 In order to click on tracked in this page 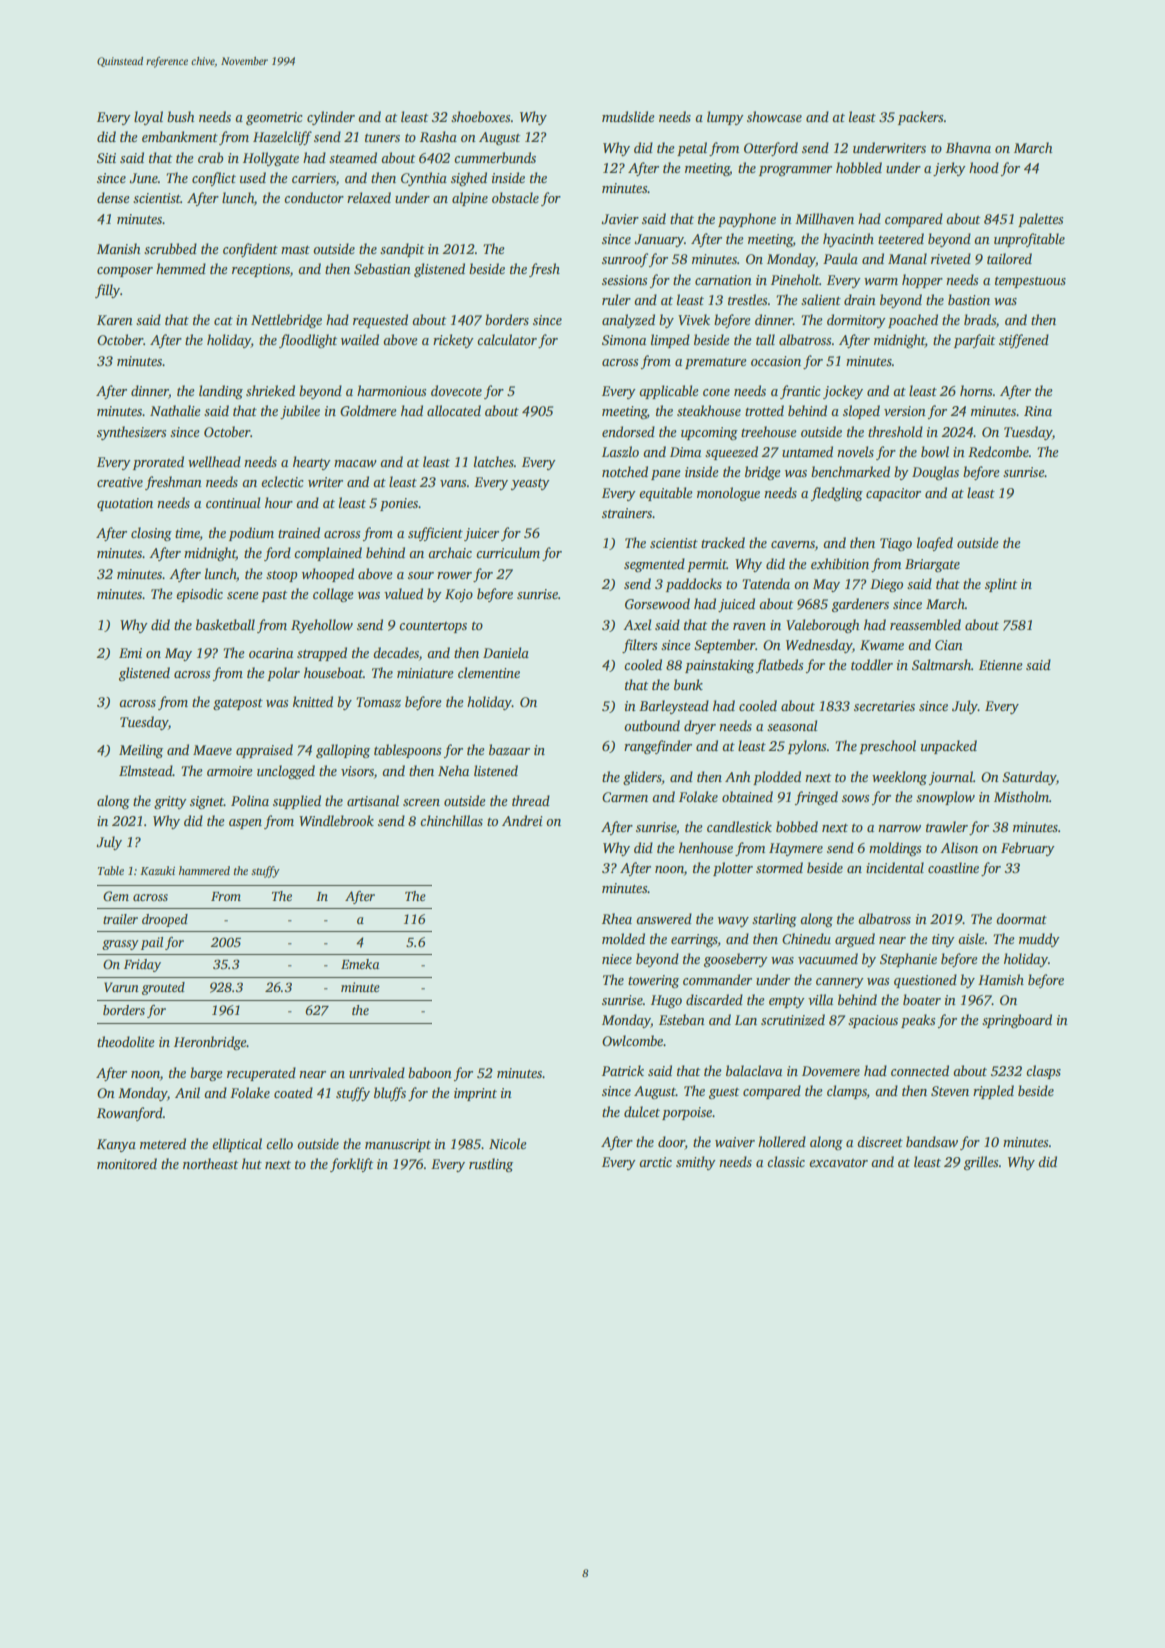, I will do `click(723, 542)`.
